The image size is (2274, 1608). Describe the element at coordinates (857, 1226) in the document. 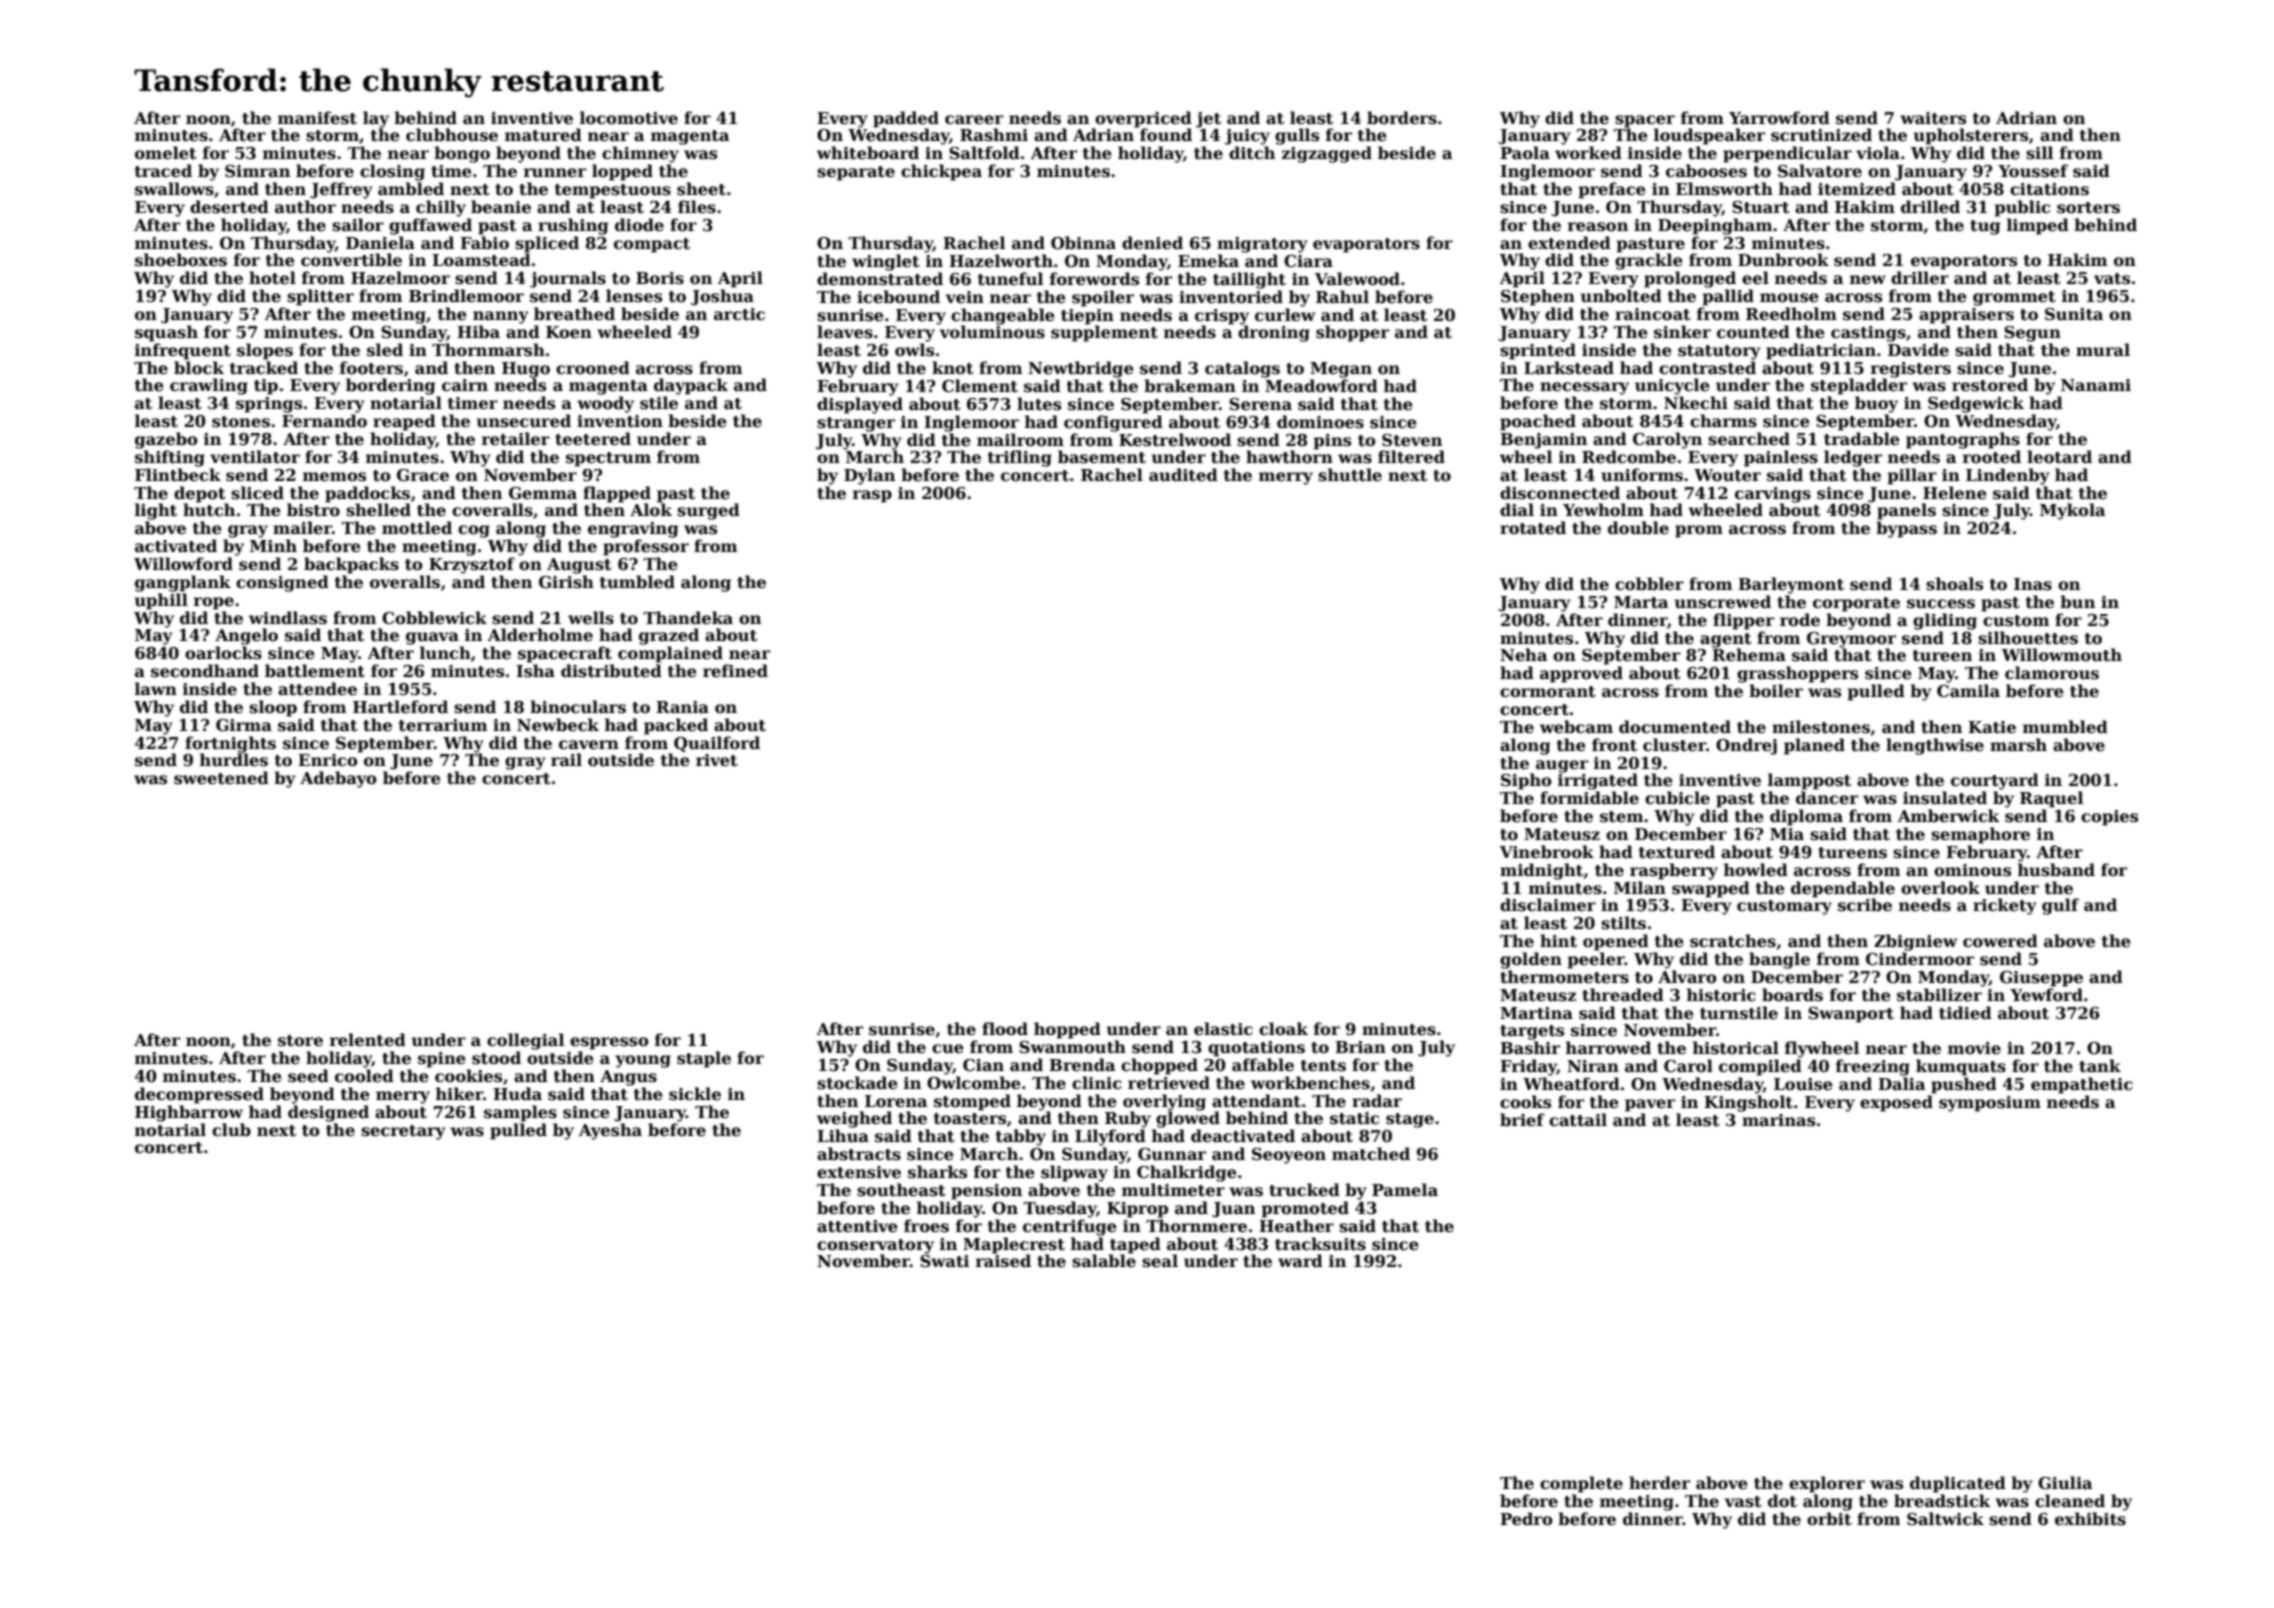

I see `attentive` at that location.
